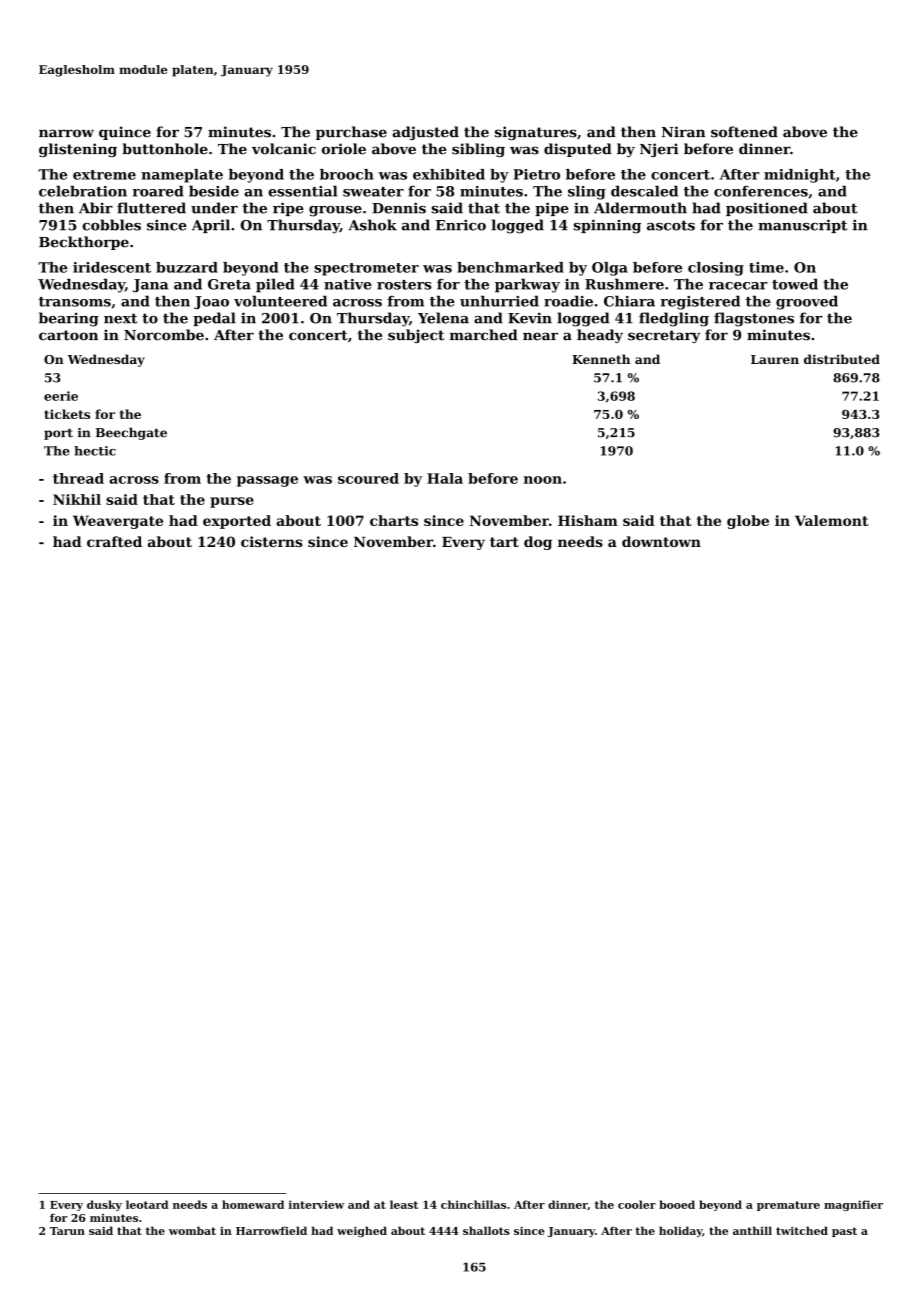  What do you see at coordinates (267, 481) in the screenshot?
I see `passage` at bounding box center [267, 481].
